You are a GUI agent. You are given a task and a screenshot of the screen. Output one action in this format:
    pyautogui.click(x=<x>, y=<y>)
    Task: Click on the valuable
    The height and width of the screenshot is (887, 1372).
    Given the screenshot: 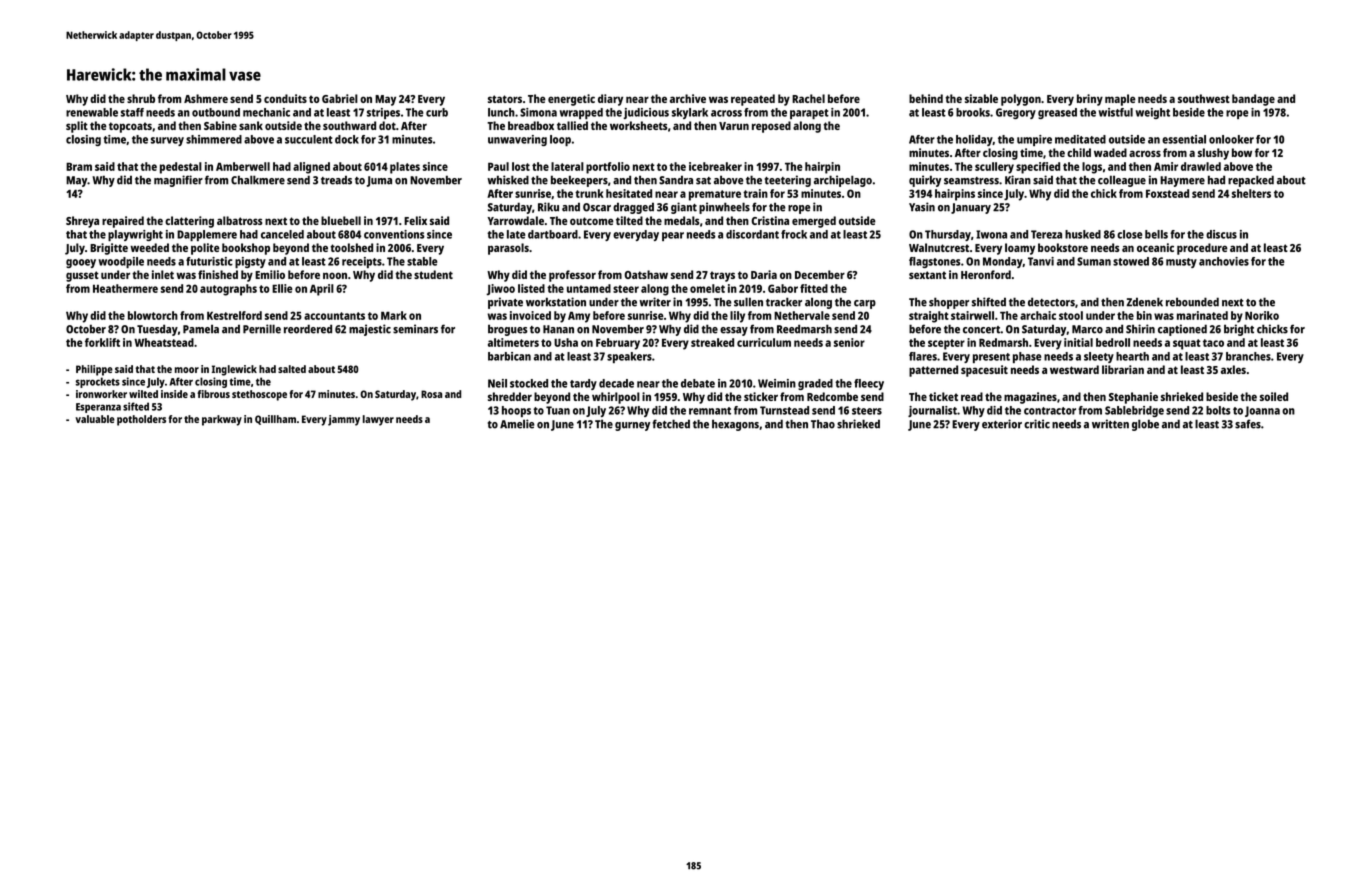 What is the action you would take?
    pyautogui.click(x=95, y=419)
